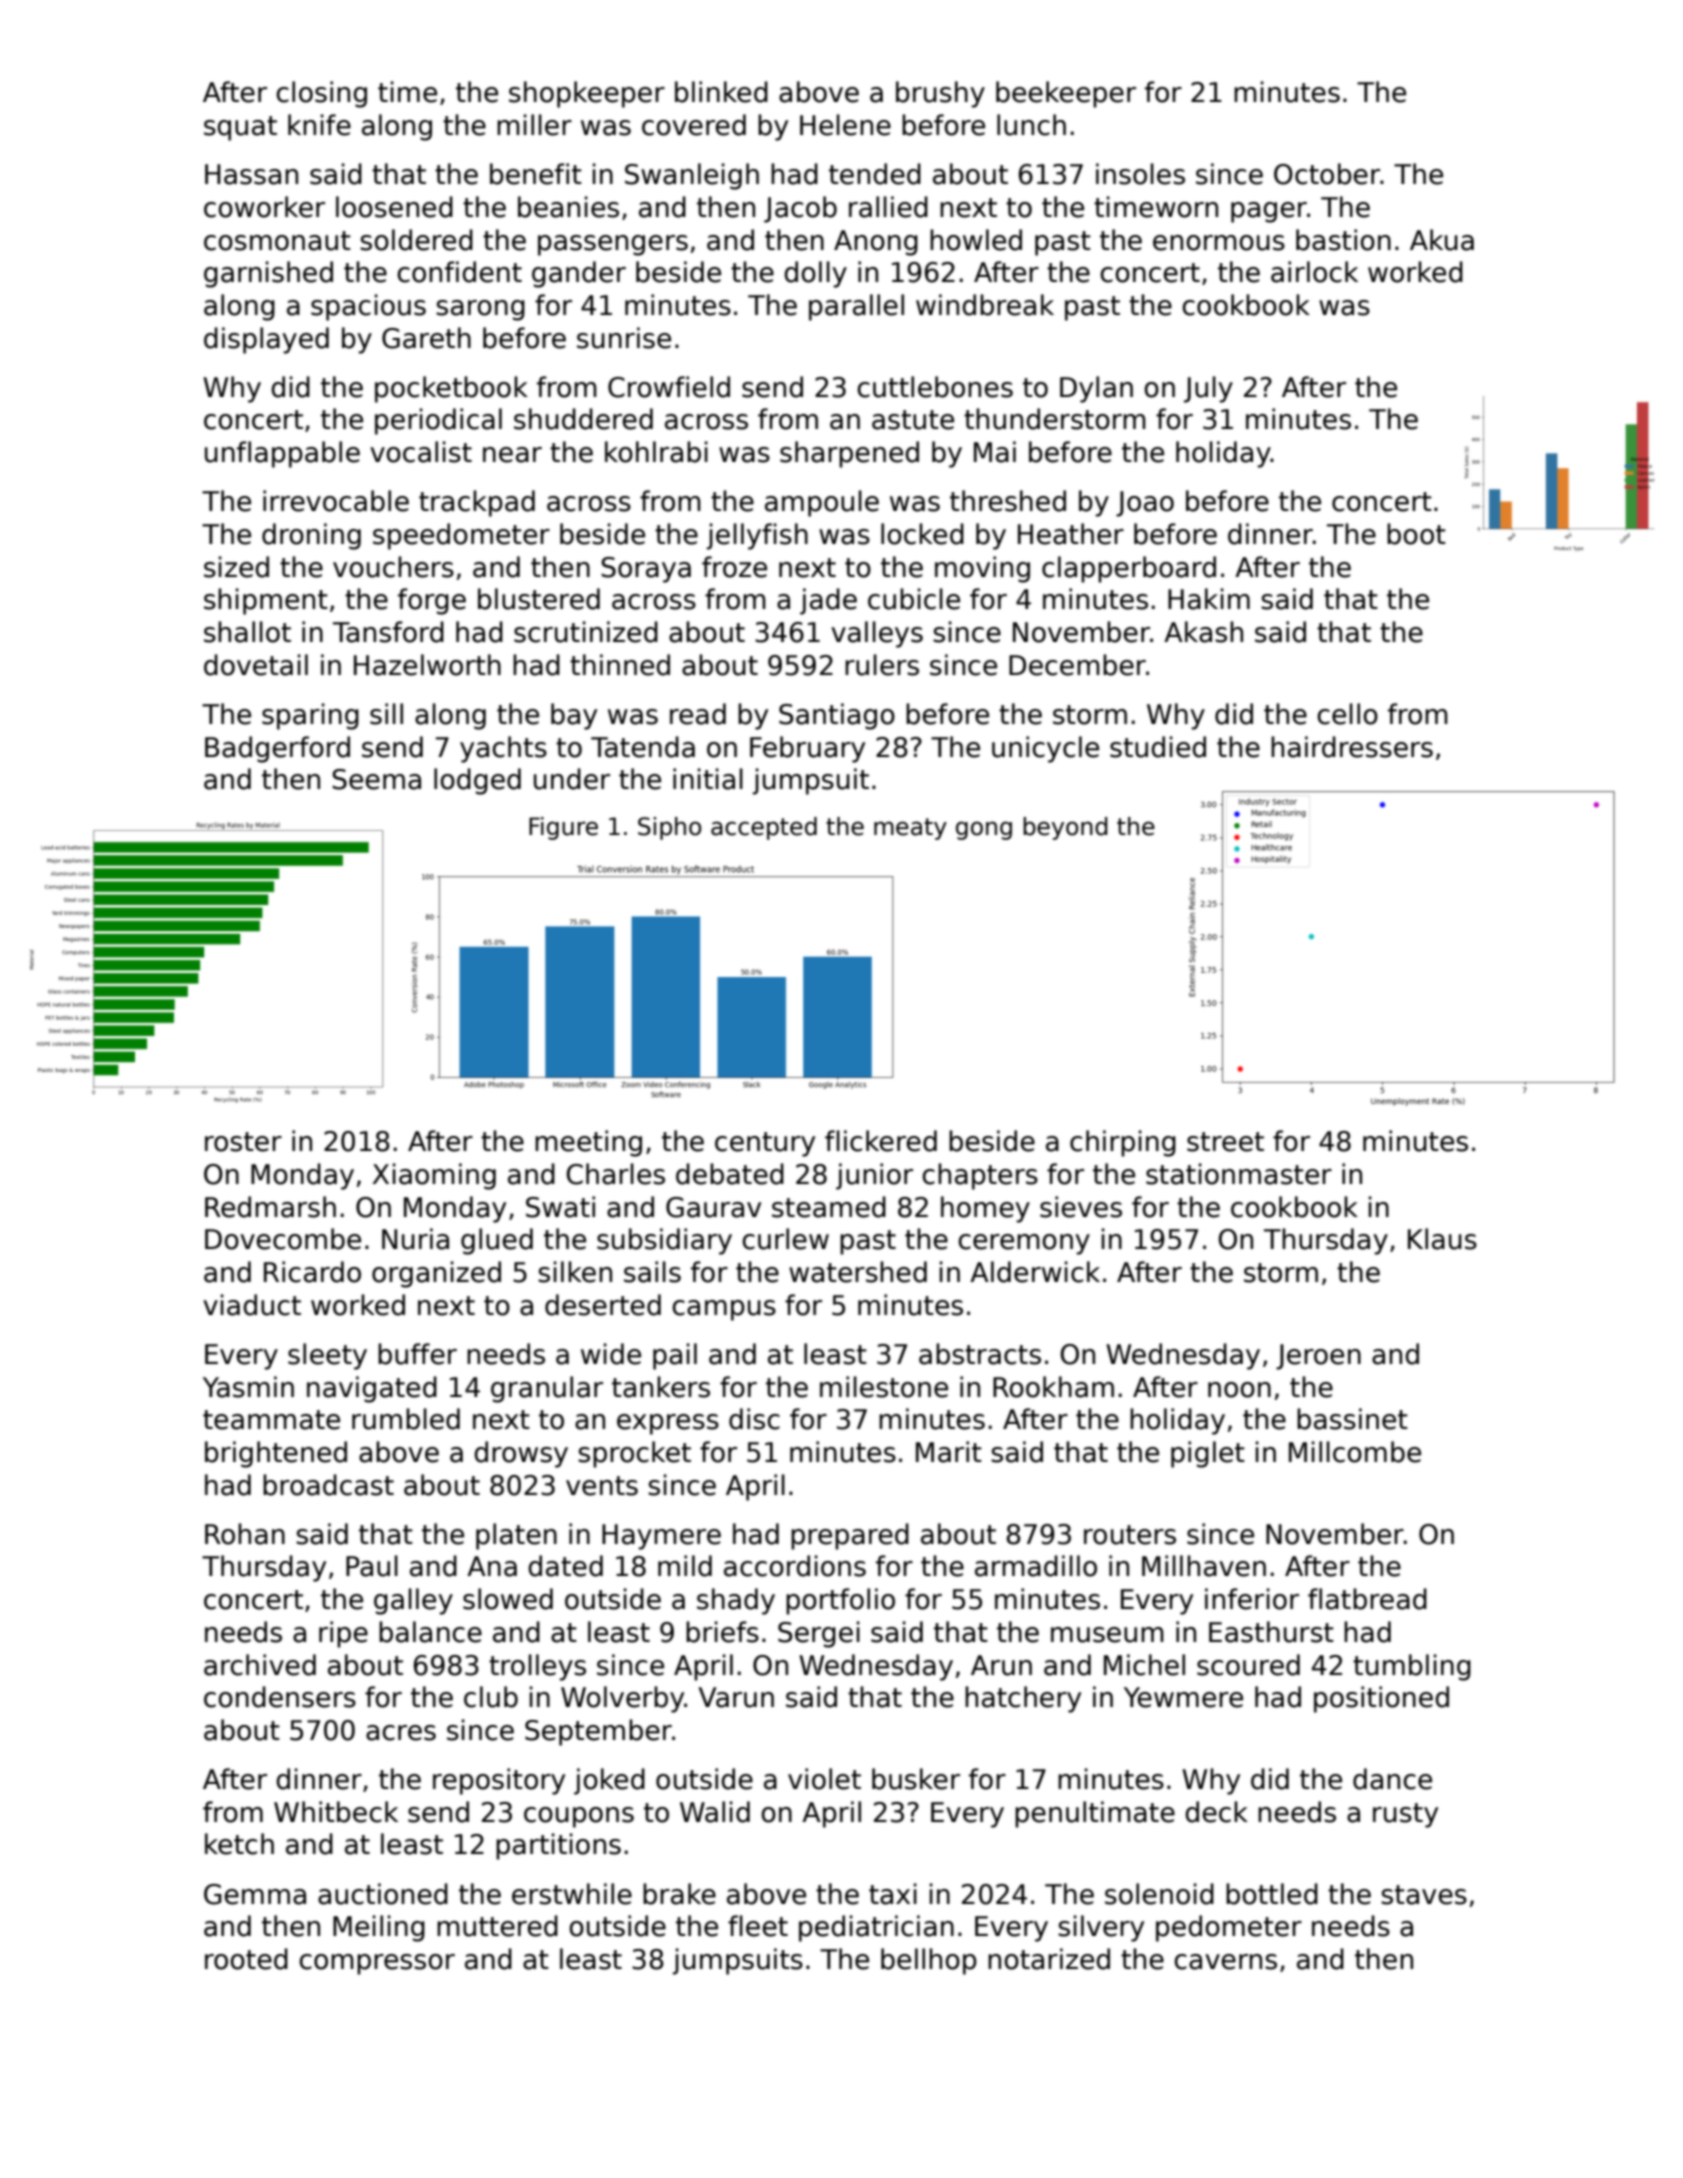 The image size is (1683, 2178). I want to click on Tansford, so click(388, 632).
